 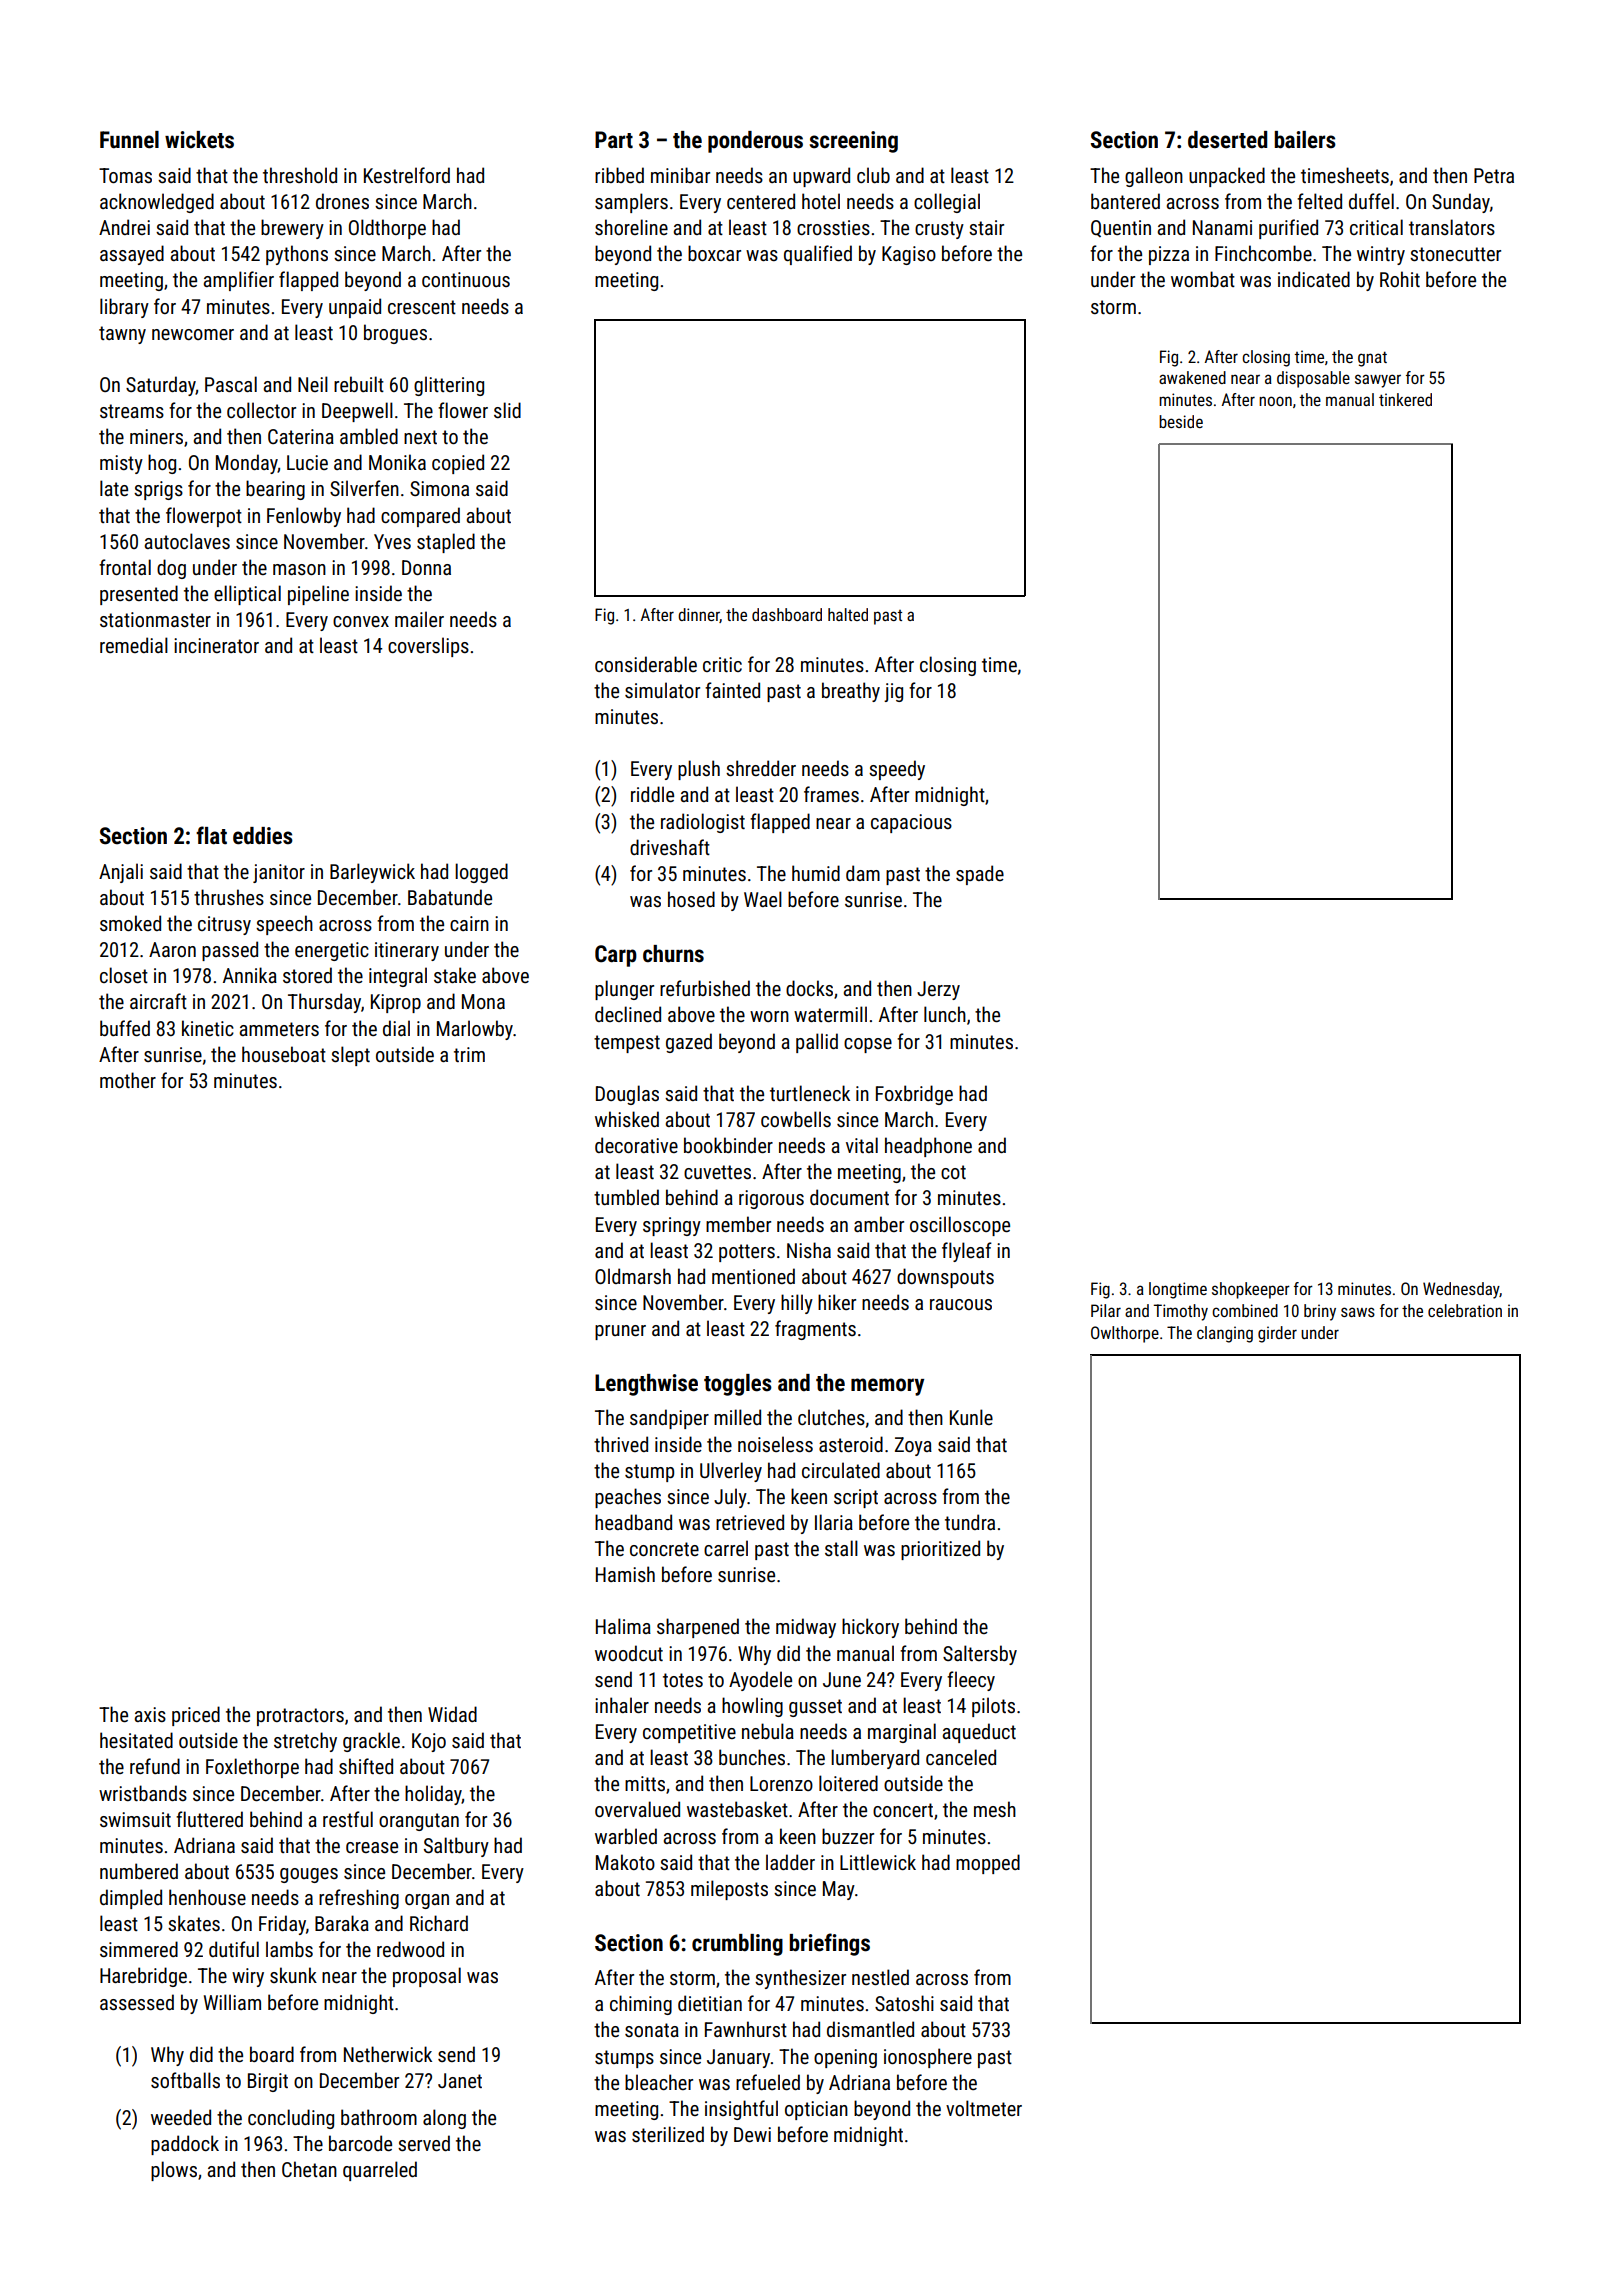 I want to click on spade, so click(x=980, y=875).
